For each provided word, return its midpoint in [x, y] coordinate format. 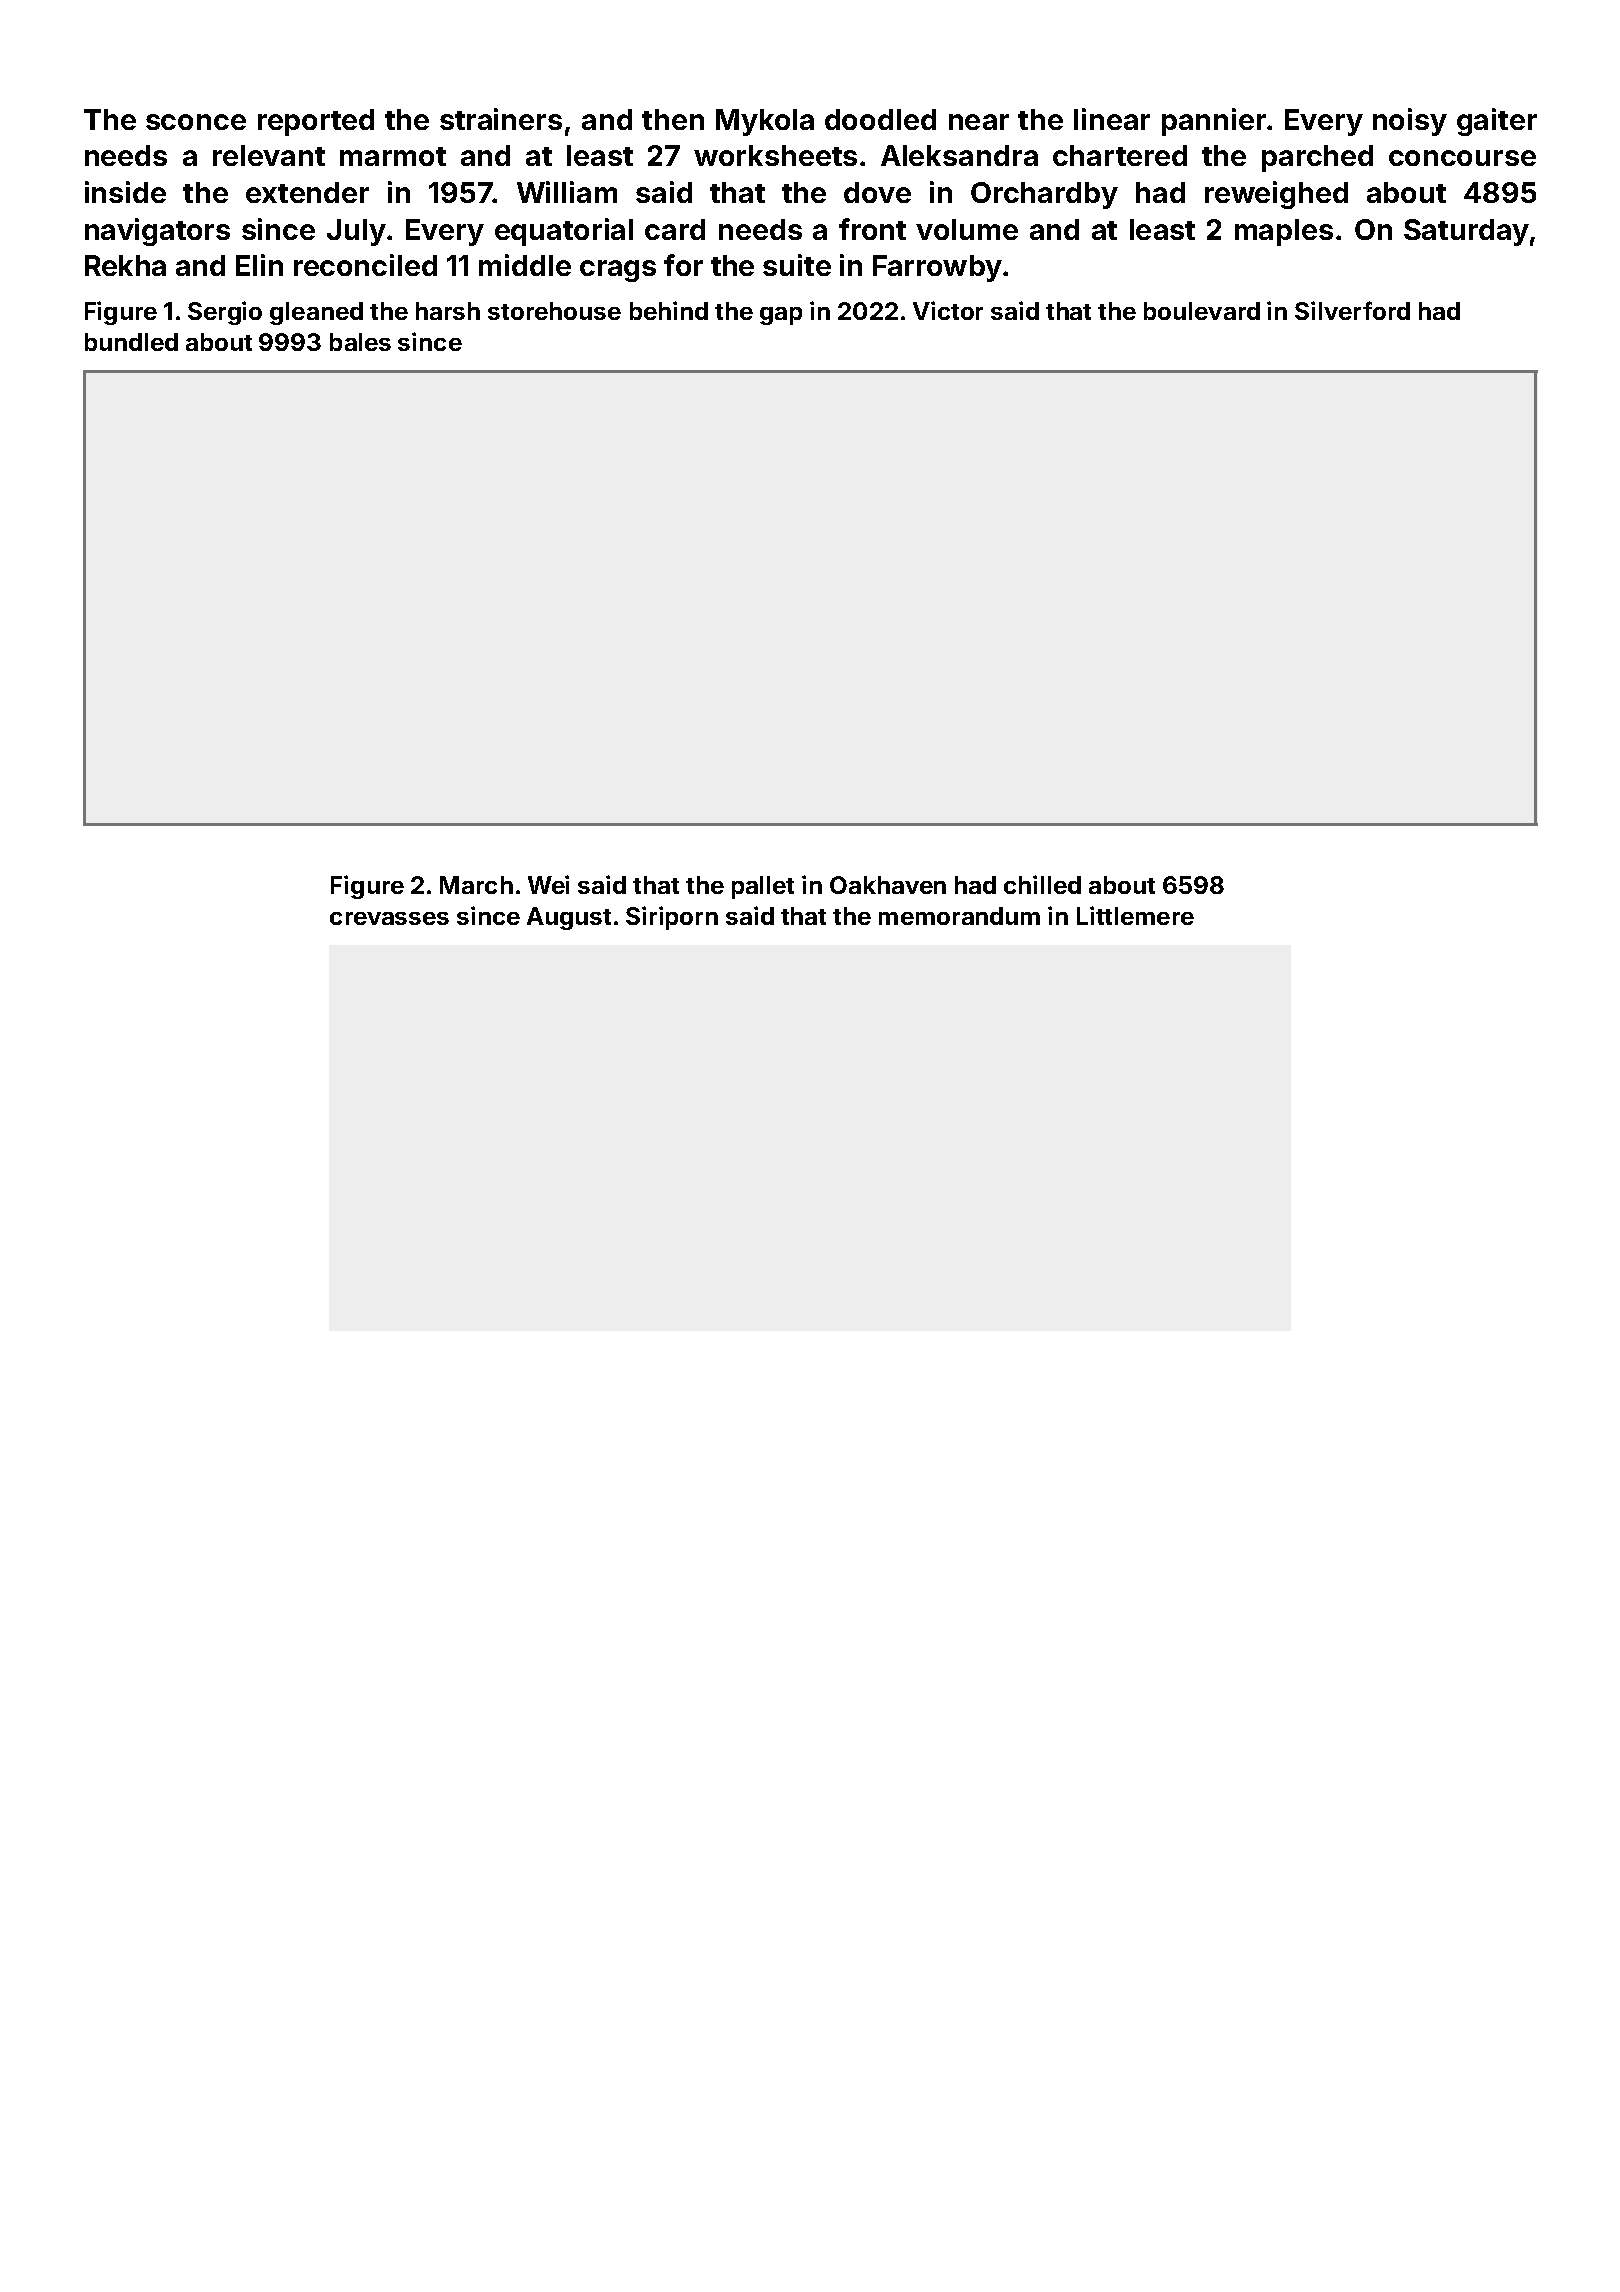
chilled [1042, 884]
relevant [269, 155]
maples [1284, 232]
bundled [131, 342]
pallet [763, 887]
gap [781, 316]
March [476, 885]
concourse [1462, 158]
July [356, 232]
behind [669, 310]
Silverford [1352, 310]
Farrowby [937, 268]
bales [360, 342]
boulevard [1202, 311]
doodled [880, 119]
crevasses [389, 918]
